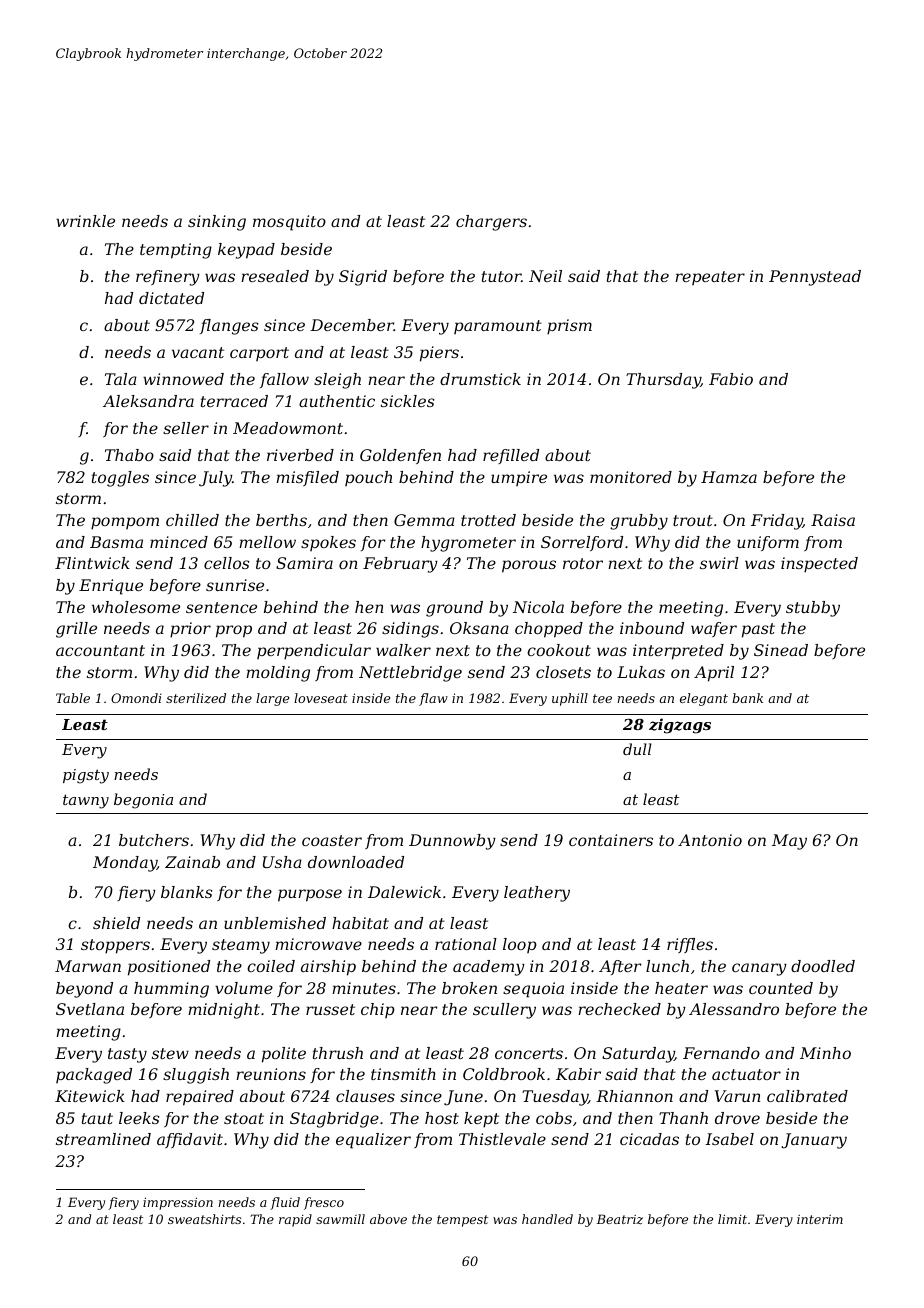  Describe the element at coordinates (721, 1053) in the document. I see `Fernando` at that location.
